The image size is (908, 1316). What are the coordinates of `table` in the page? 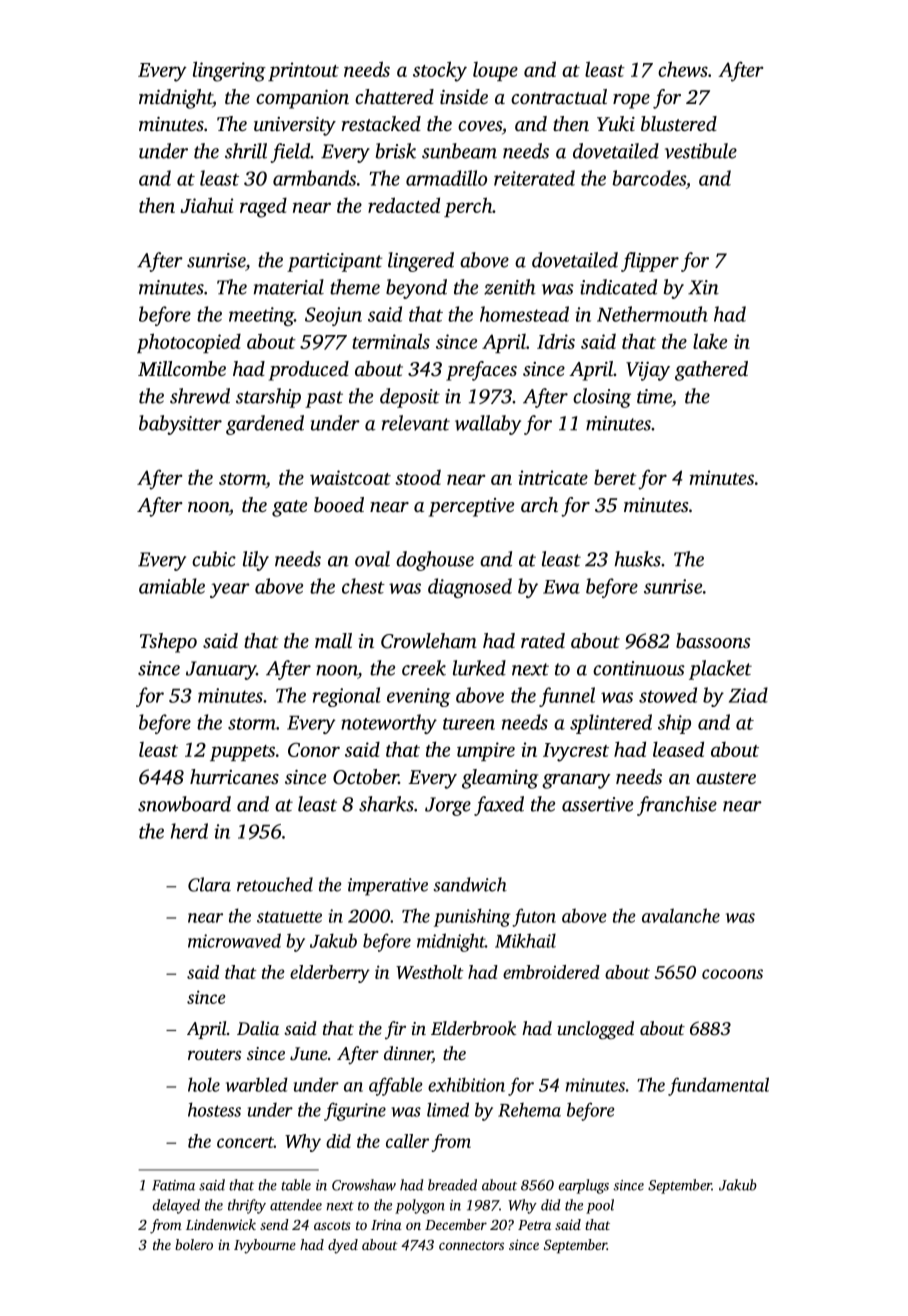 It's located at (296, 1185).
